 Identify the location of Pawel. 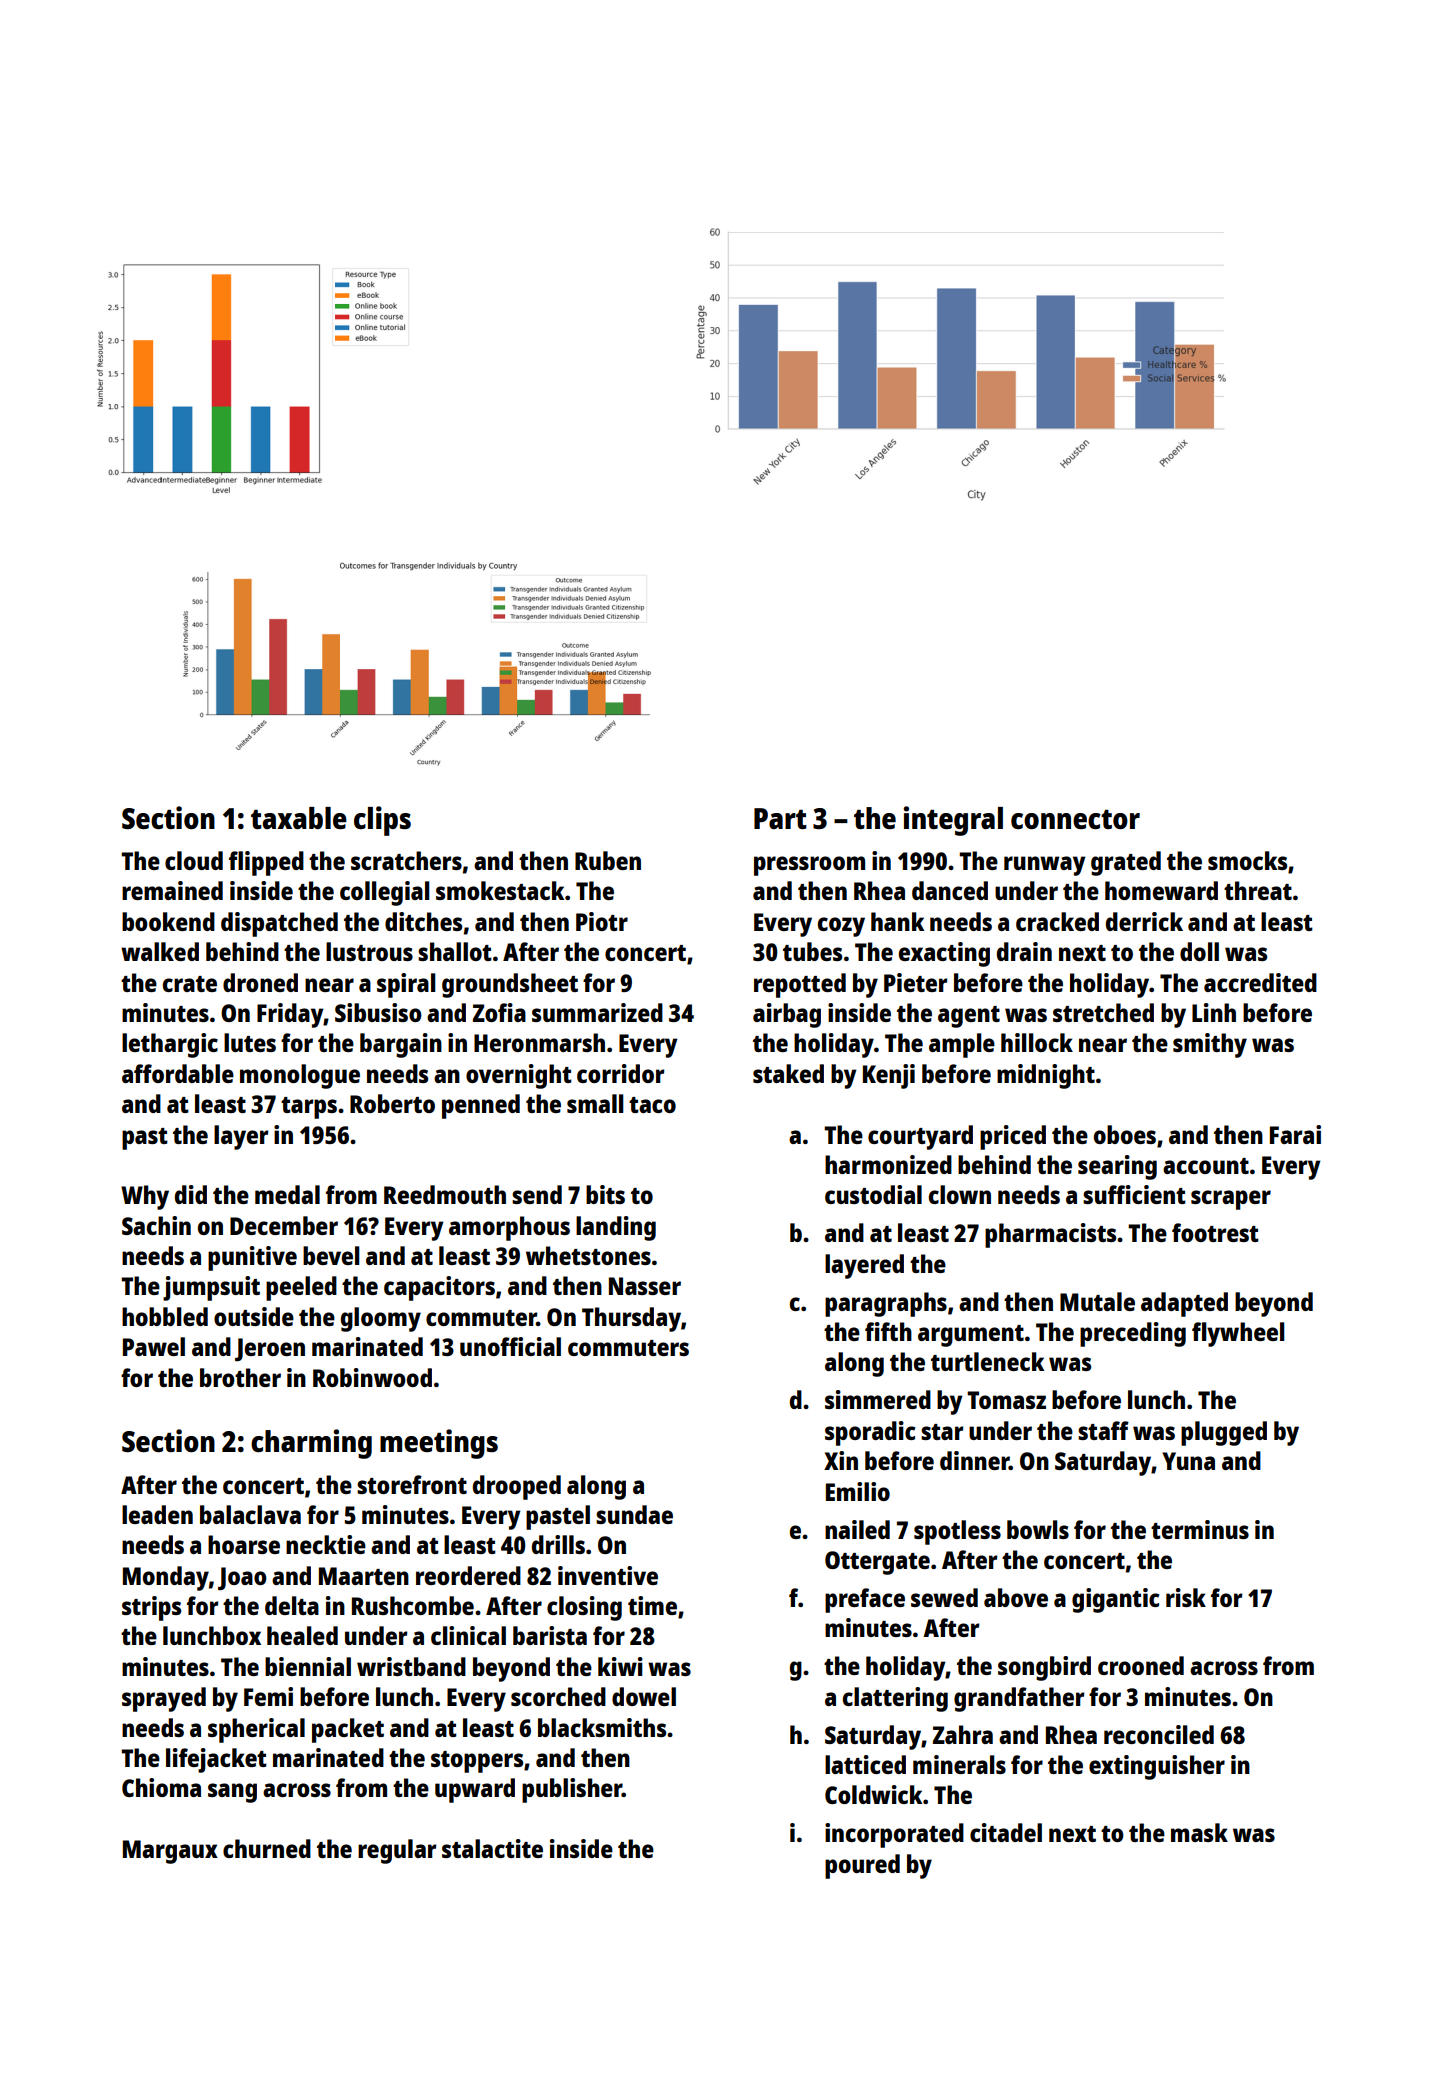
(154, 1346).
